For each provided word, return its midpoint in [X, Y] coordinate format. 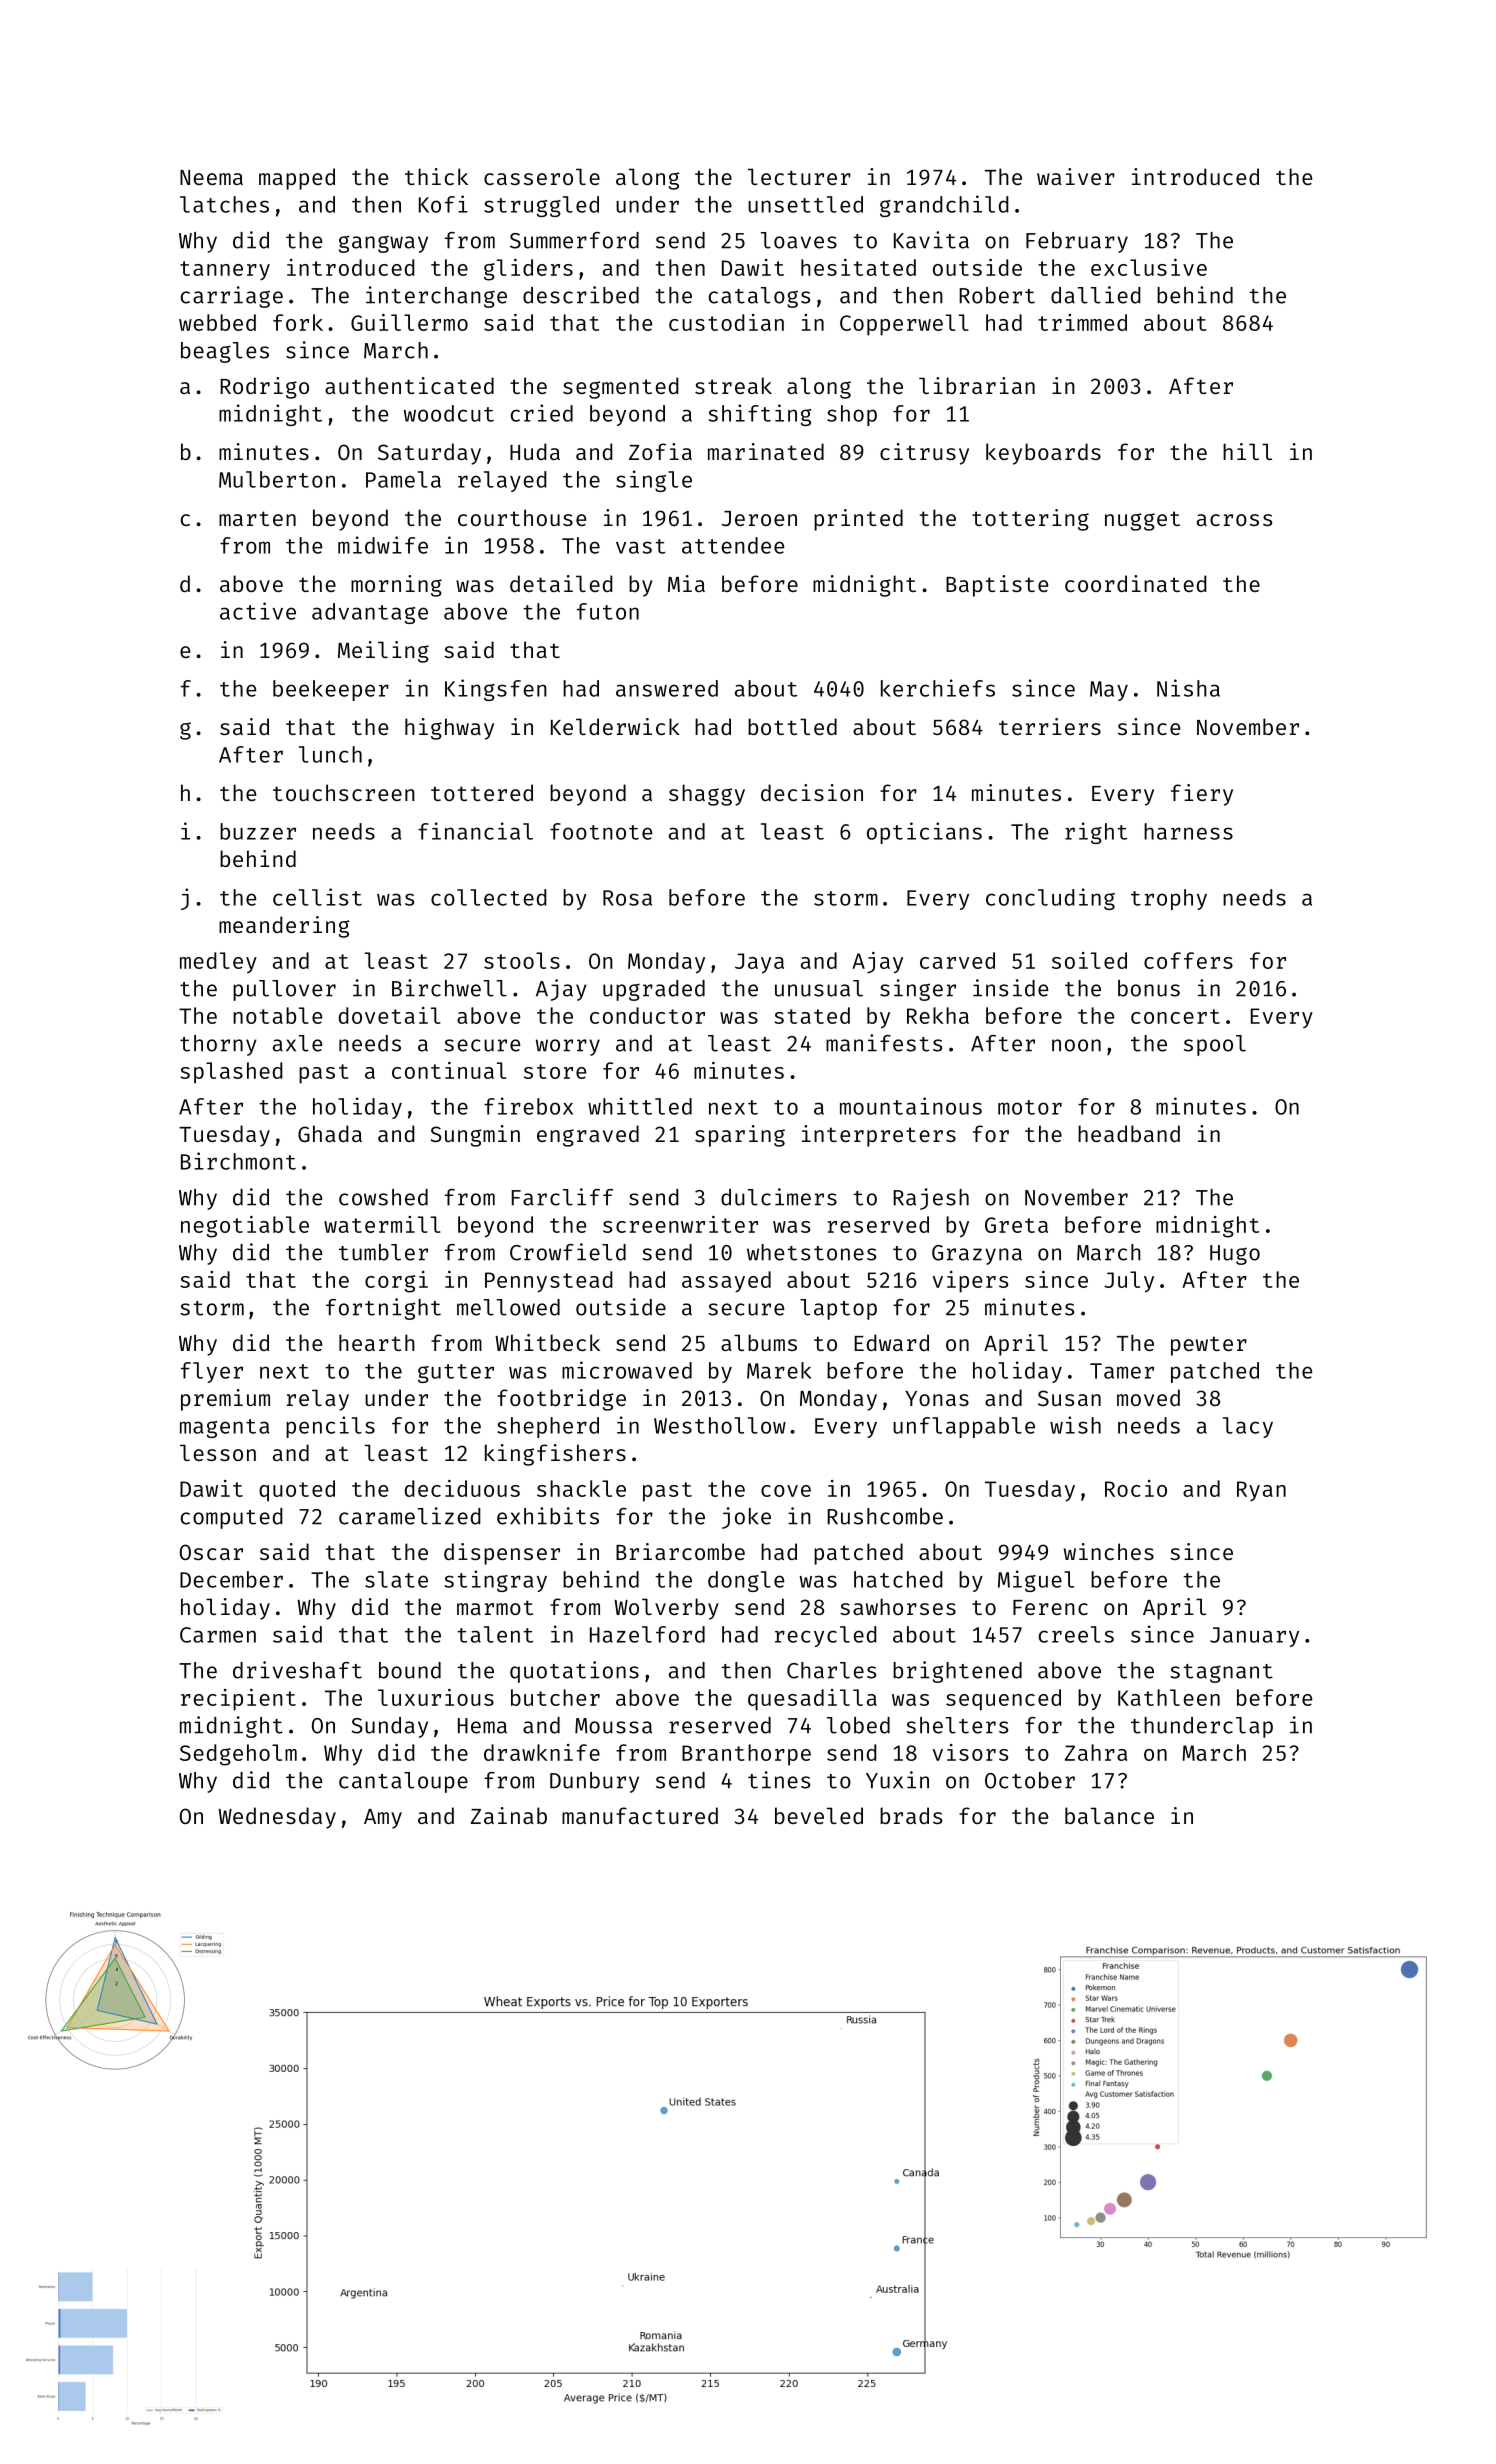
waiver [1076, 176]
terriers [1050, 726]
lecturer [799, 176]
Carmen [218, 1635]
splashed [231, 1073]
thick [436, 176]
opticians [924, 833]
